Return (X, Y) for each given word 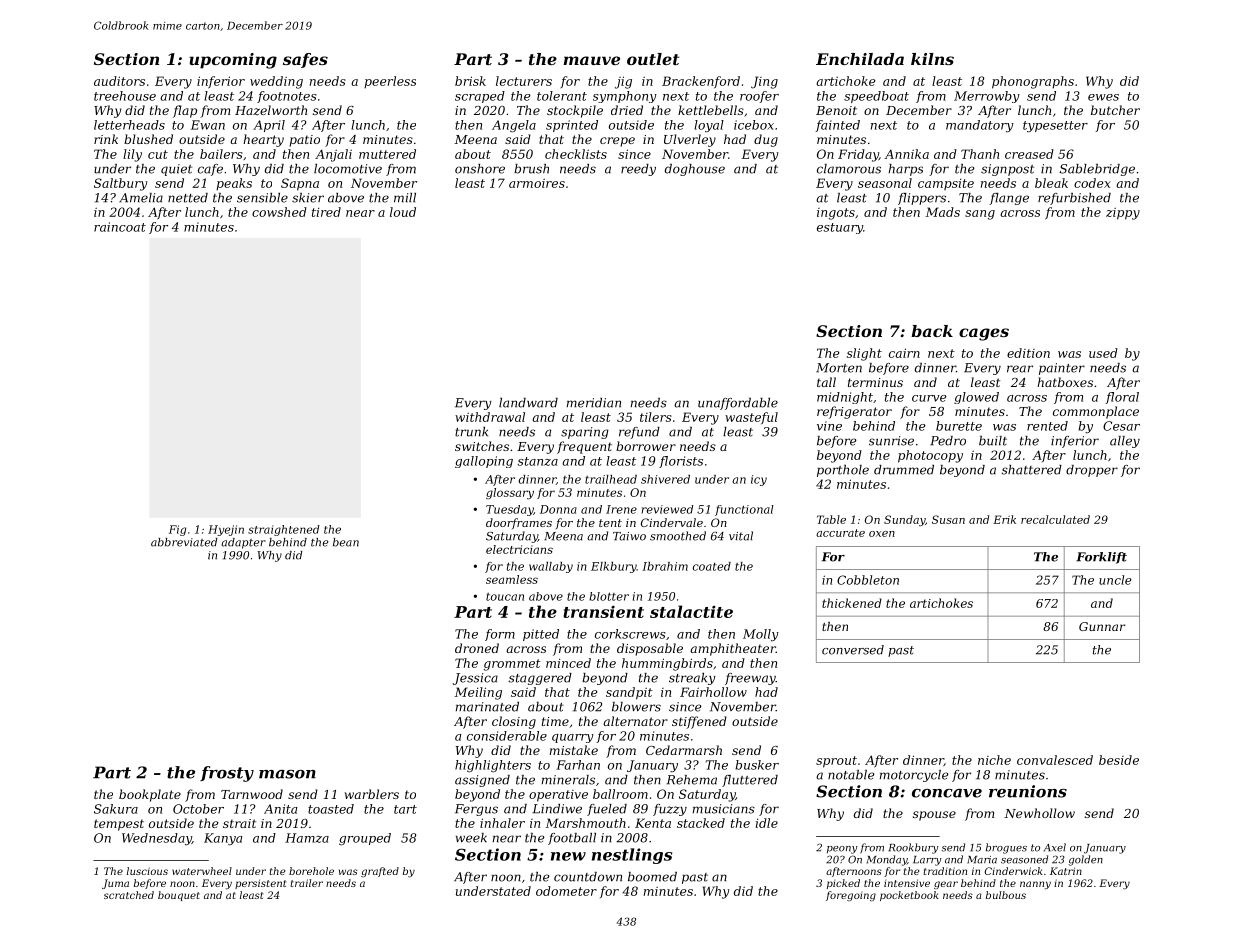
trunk (471, 432)
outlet (653, 59)
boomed (652, 877)
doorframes (519, 523)
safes (305, 60)
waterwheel (202, 871)
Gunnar (1102, 626)
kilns (932, 59)
